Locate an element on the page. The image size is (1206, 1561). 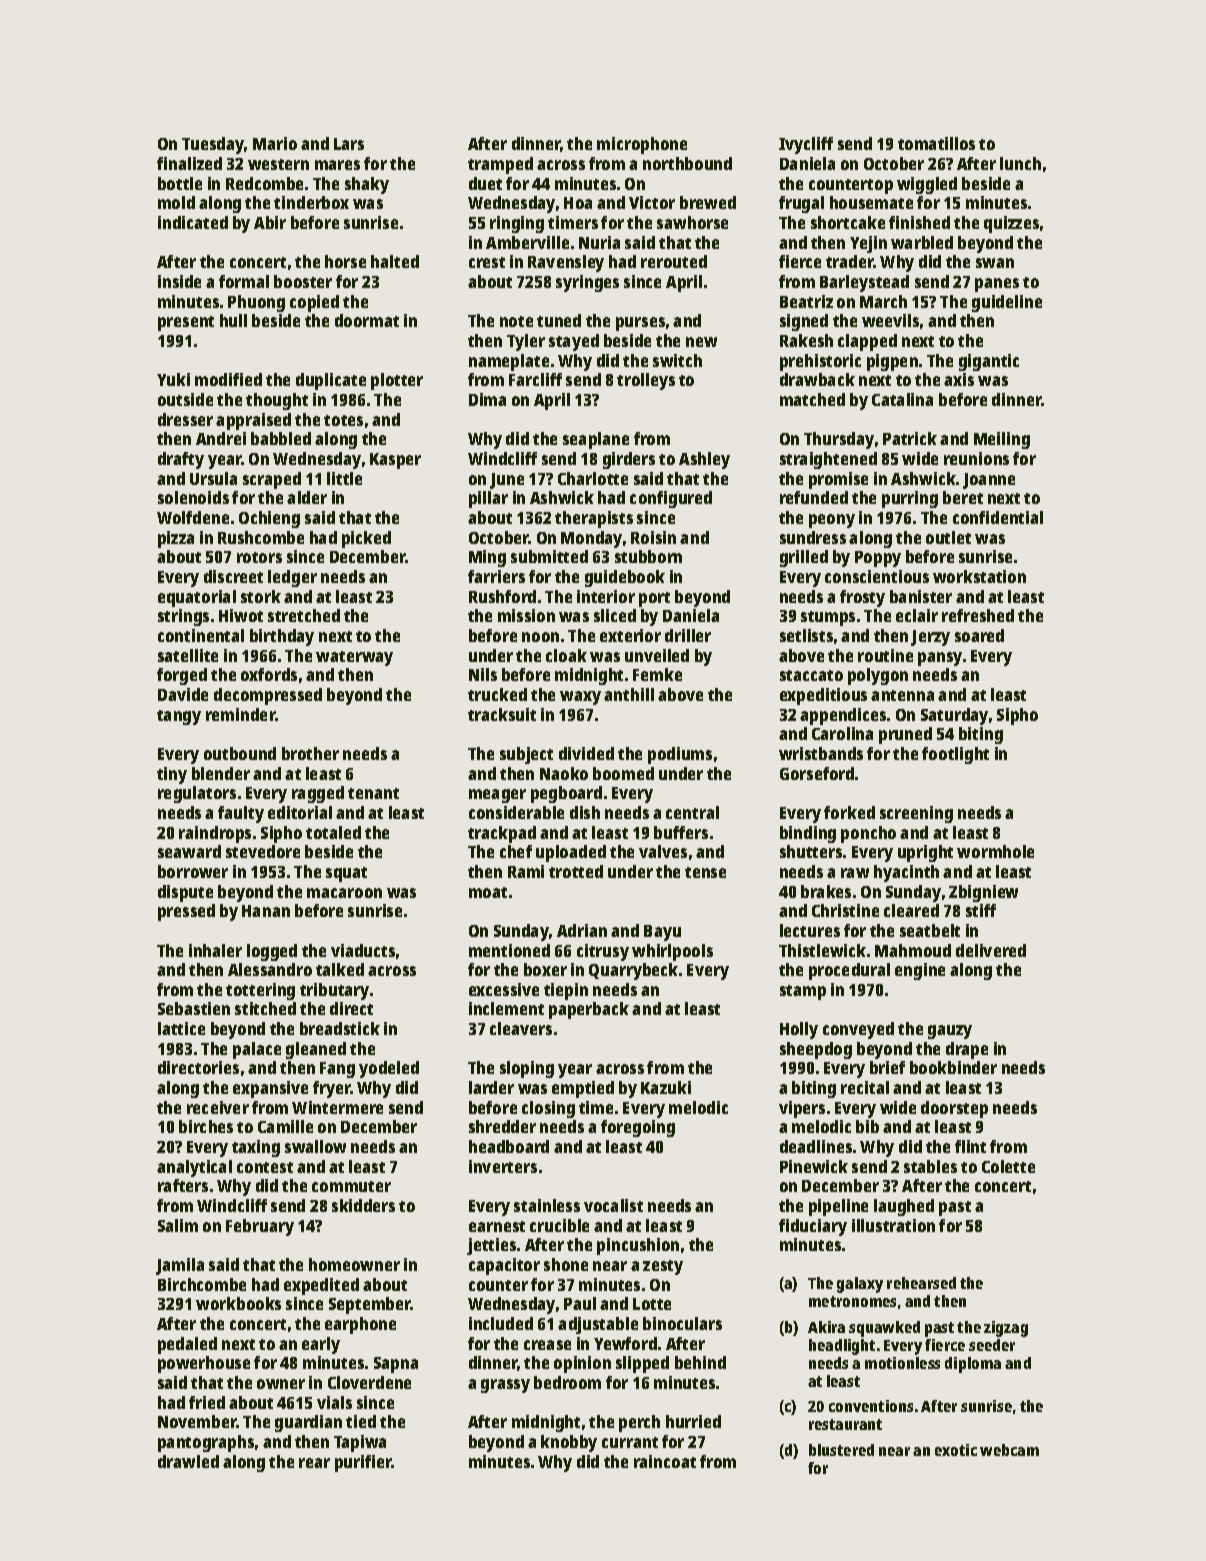
Ivycliff is located at coordinates (806, 145).
